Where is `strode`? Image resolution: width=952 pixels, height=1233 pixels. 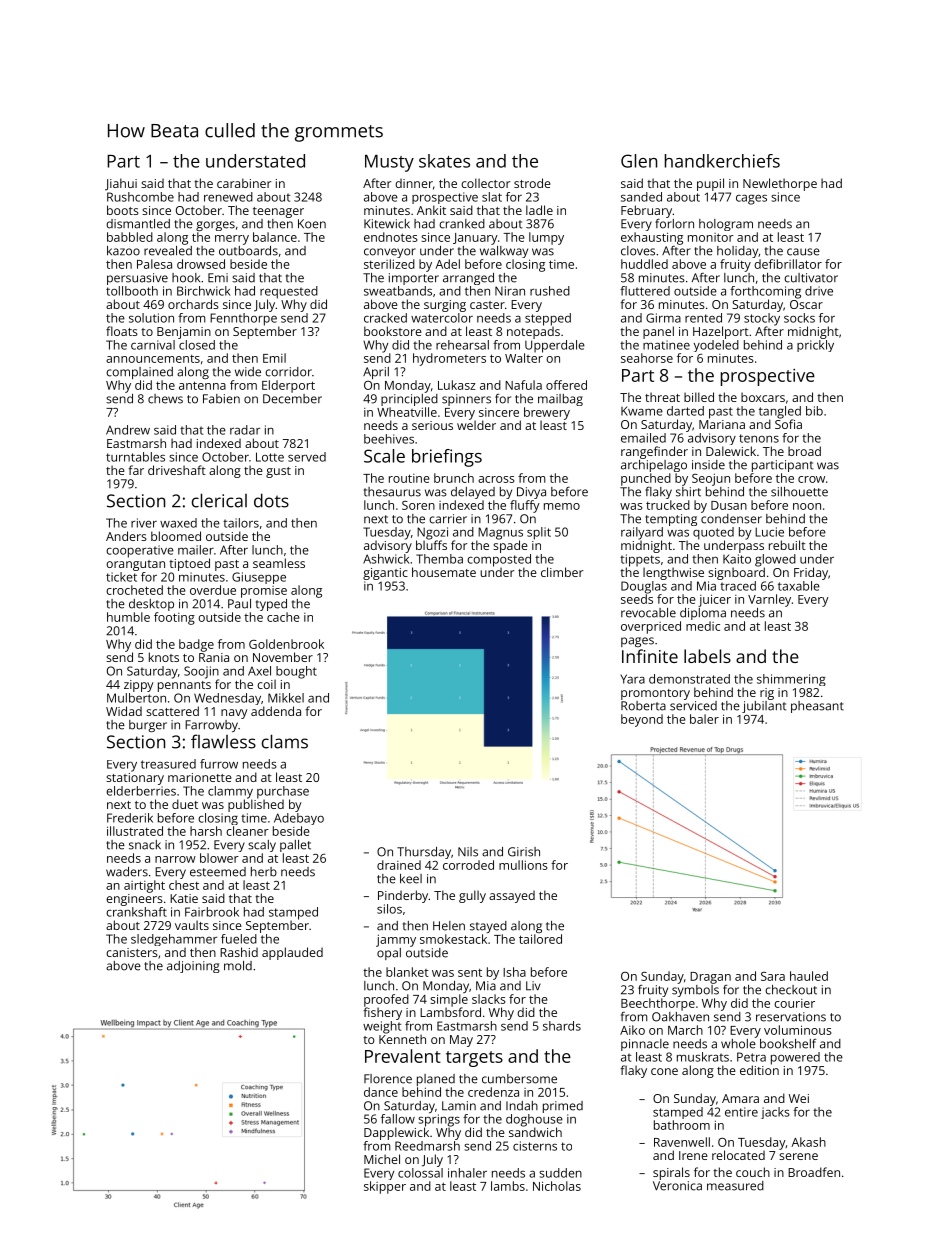
strode is located at coordinates (532, 183).
